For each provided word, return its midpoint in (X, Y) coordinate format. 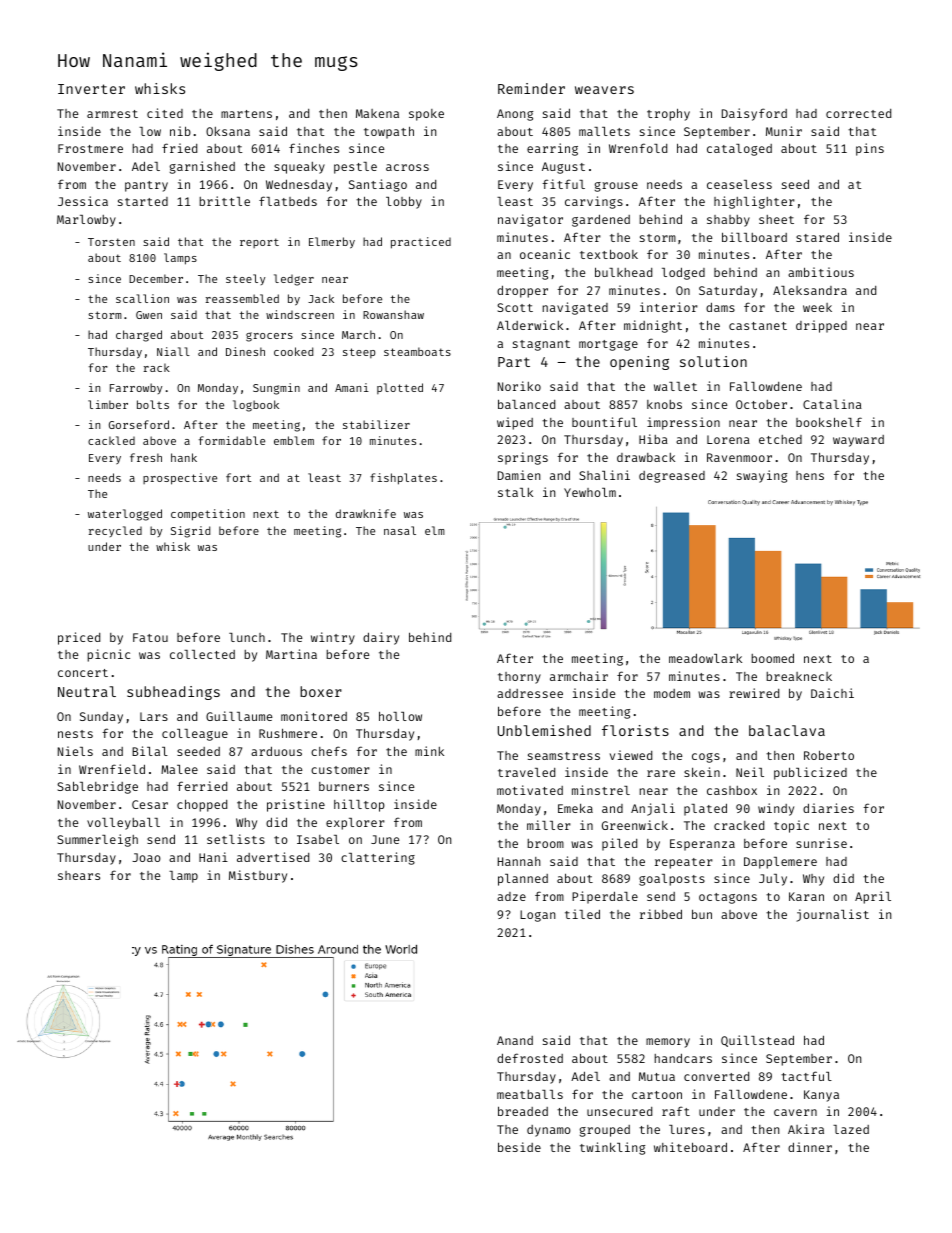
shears (79, 875)
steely (245, 279)
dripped (821, 326)
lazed (851, 1129)
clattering (378, 858)
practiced (421, 243)
